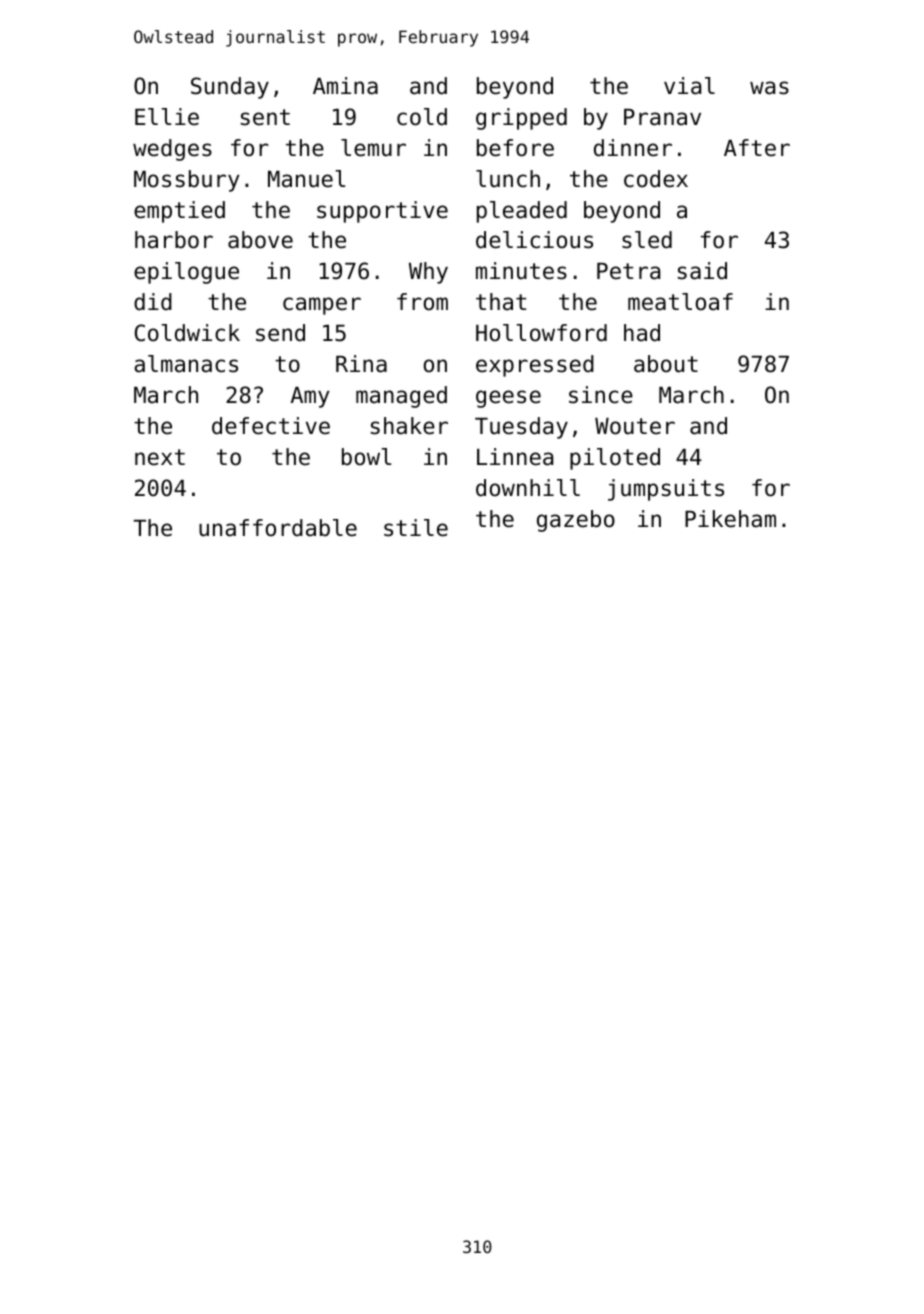 The image size is (924, 1314). I want to click on about, so click(666, 364).
